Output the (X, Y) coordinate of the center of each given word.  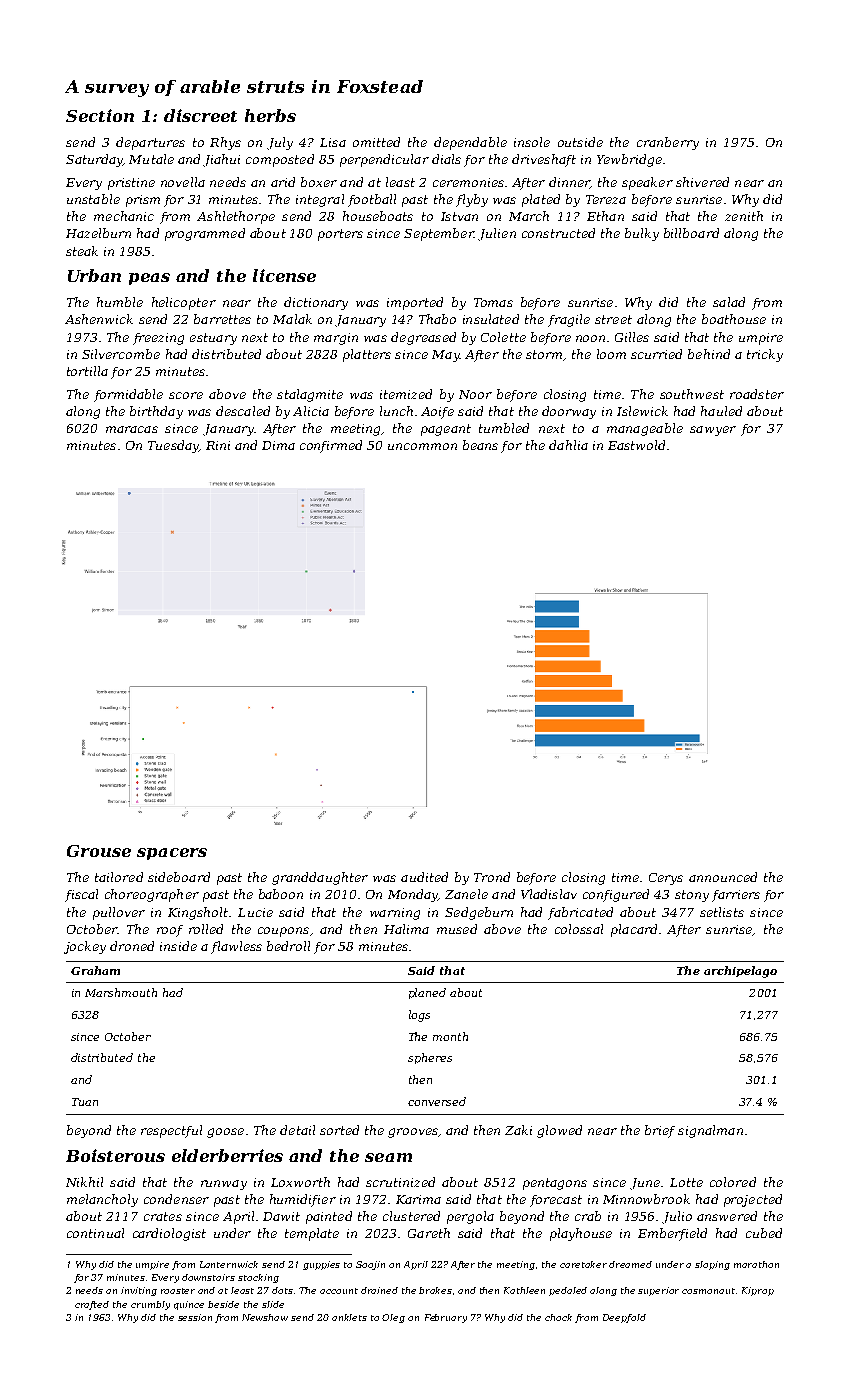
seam (388, 1157)
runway (224, 1185)
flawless (236, 947)
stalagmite (310, 395)
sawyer (713, 431)
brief (660, 1131)
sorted (339, 1130)
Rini (218, 445)
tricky (765, 355)
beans (480, 445)
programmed (205, 234)
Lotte (686, 1182)
